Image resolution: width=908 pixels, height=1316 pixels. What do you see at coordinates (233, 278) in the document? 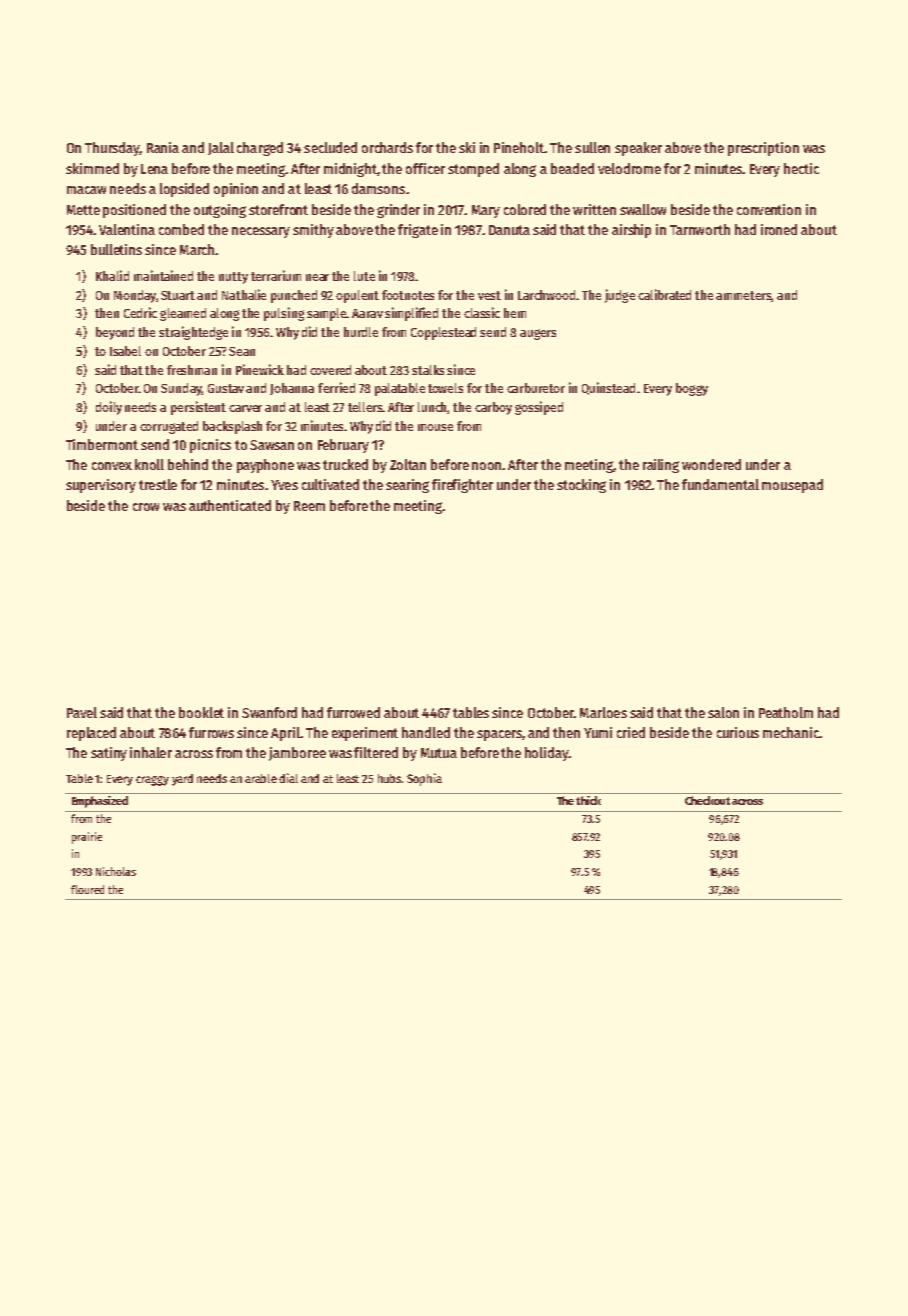
I see `nutty` at bounding box center [233, 278].
